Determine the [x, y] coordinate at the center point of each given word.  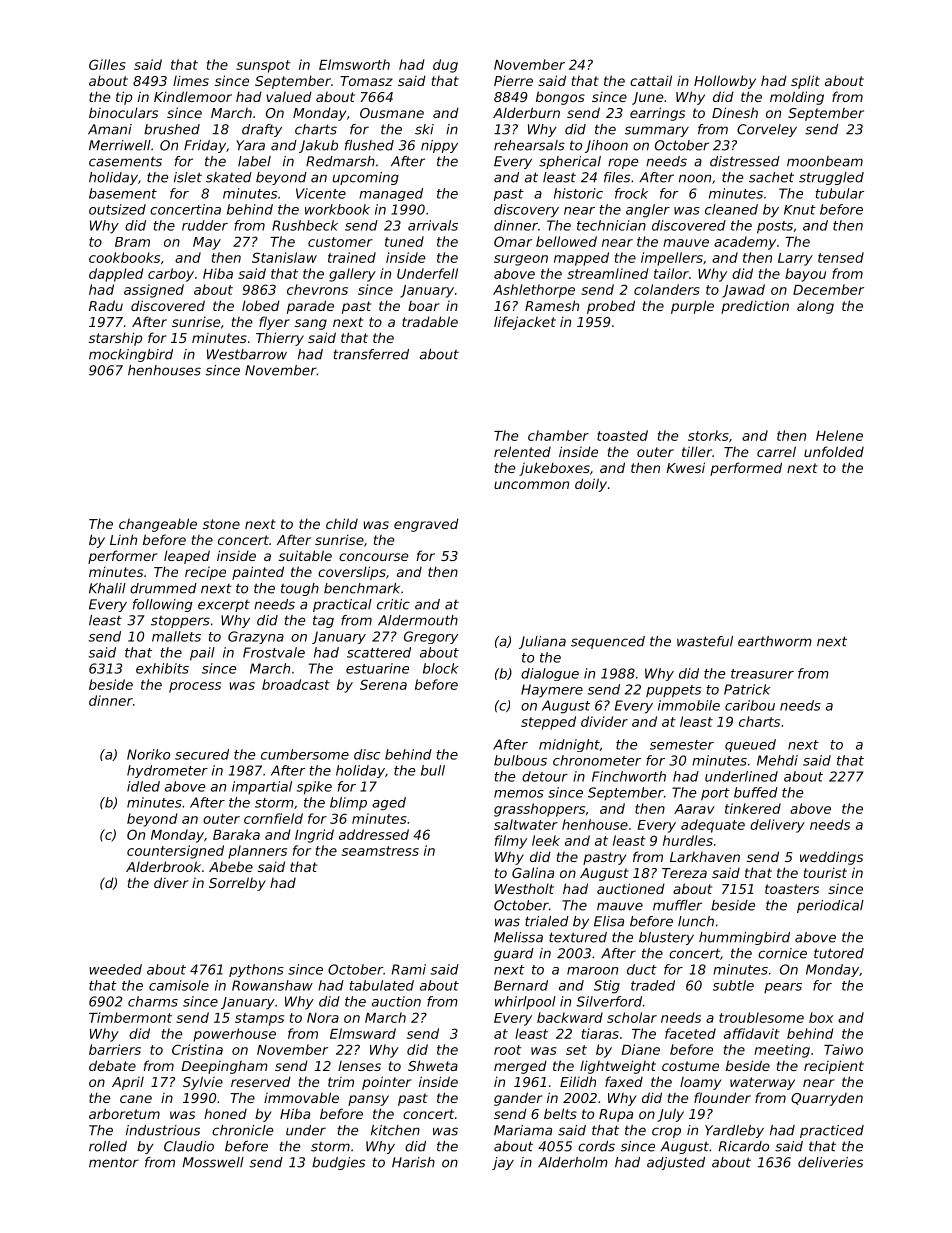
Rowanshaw [272, 985]
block [441, 668]
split [805, 82]
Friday [205, 146]
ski [424, 129]
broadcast [296, 684]
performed [746, 469]
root [508, 1050]
